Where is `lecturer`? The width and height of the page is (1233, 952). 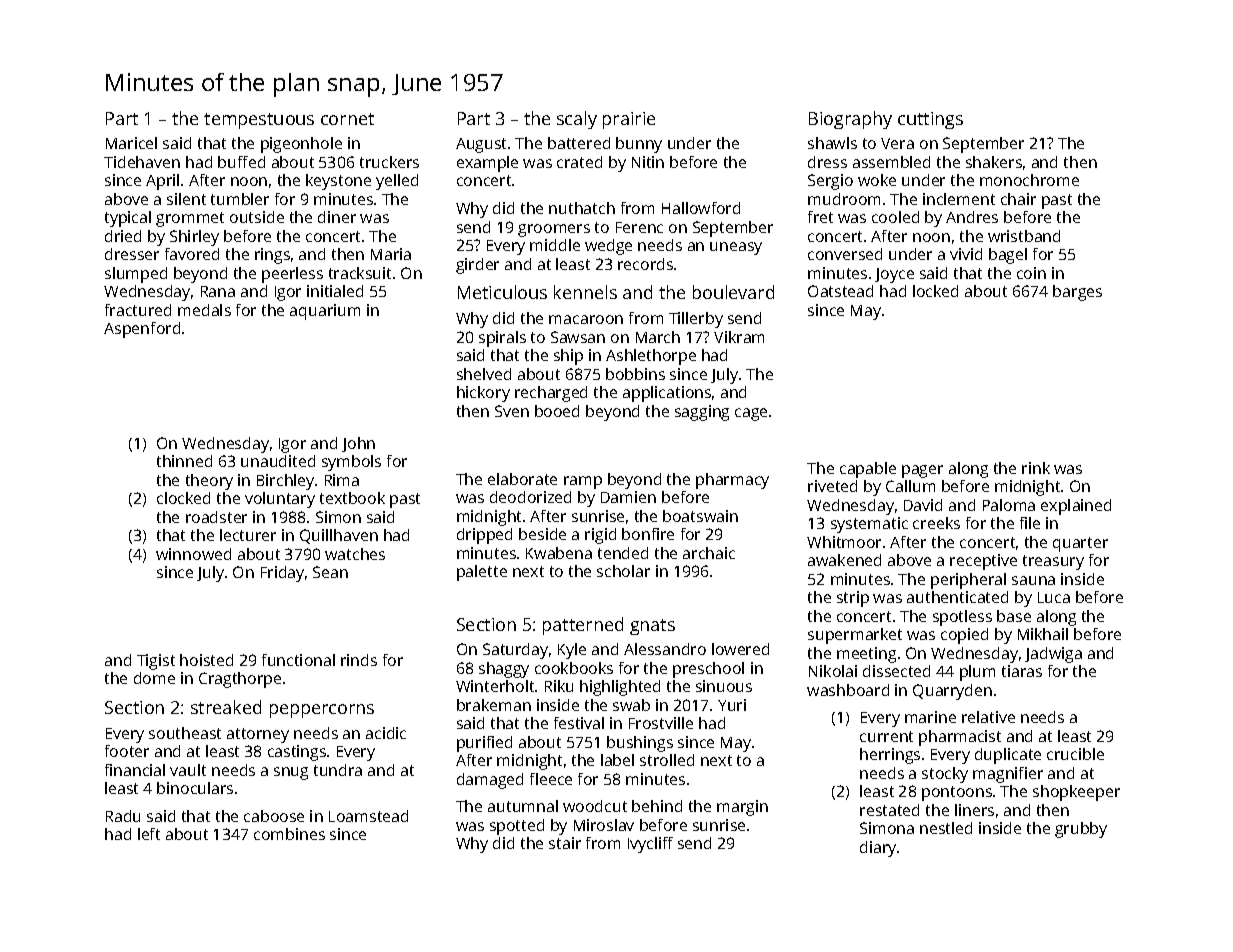
lecturer is located at coordinates (248, 535).
